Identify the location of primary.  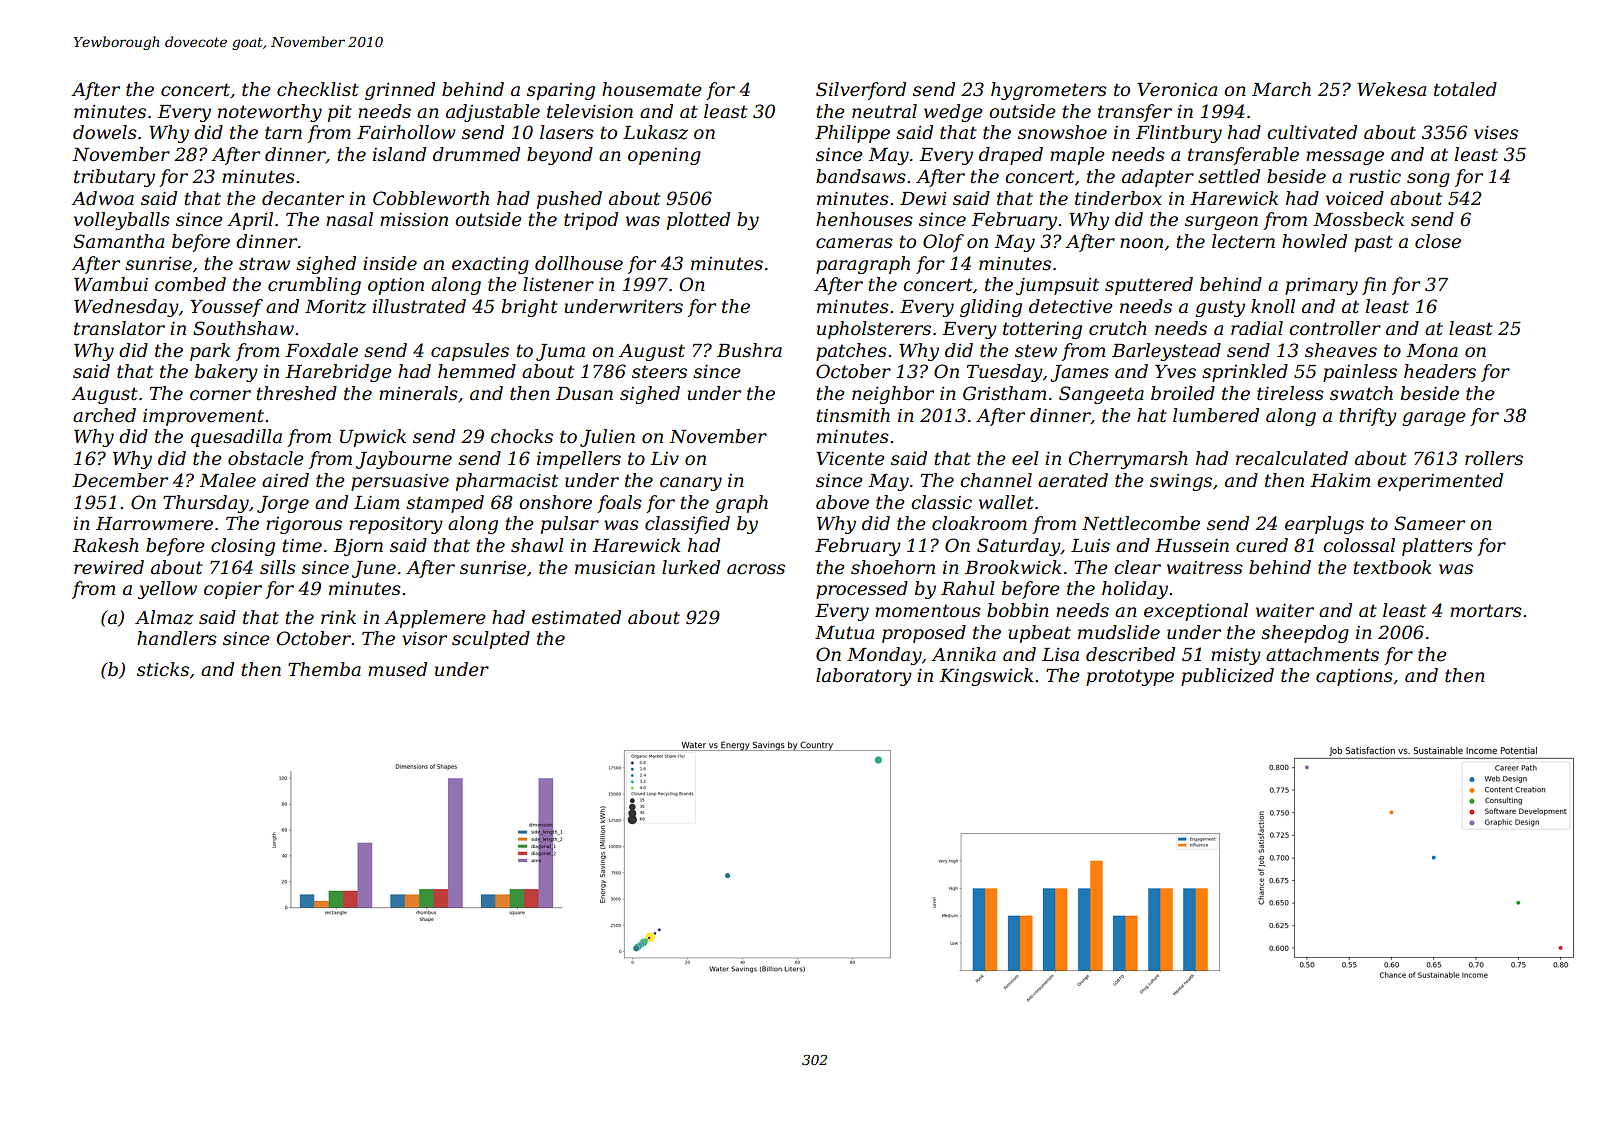
(1321, 286).
